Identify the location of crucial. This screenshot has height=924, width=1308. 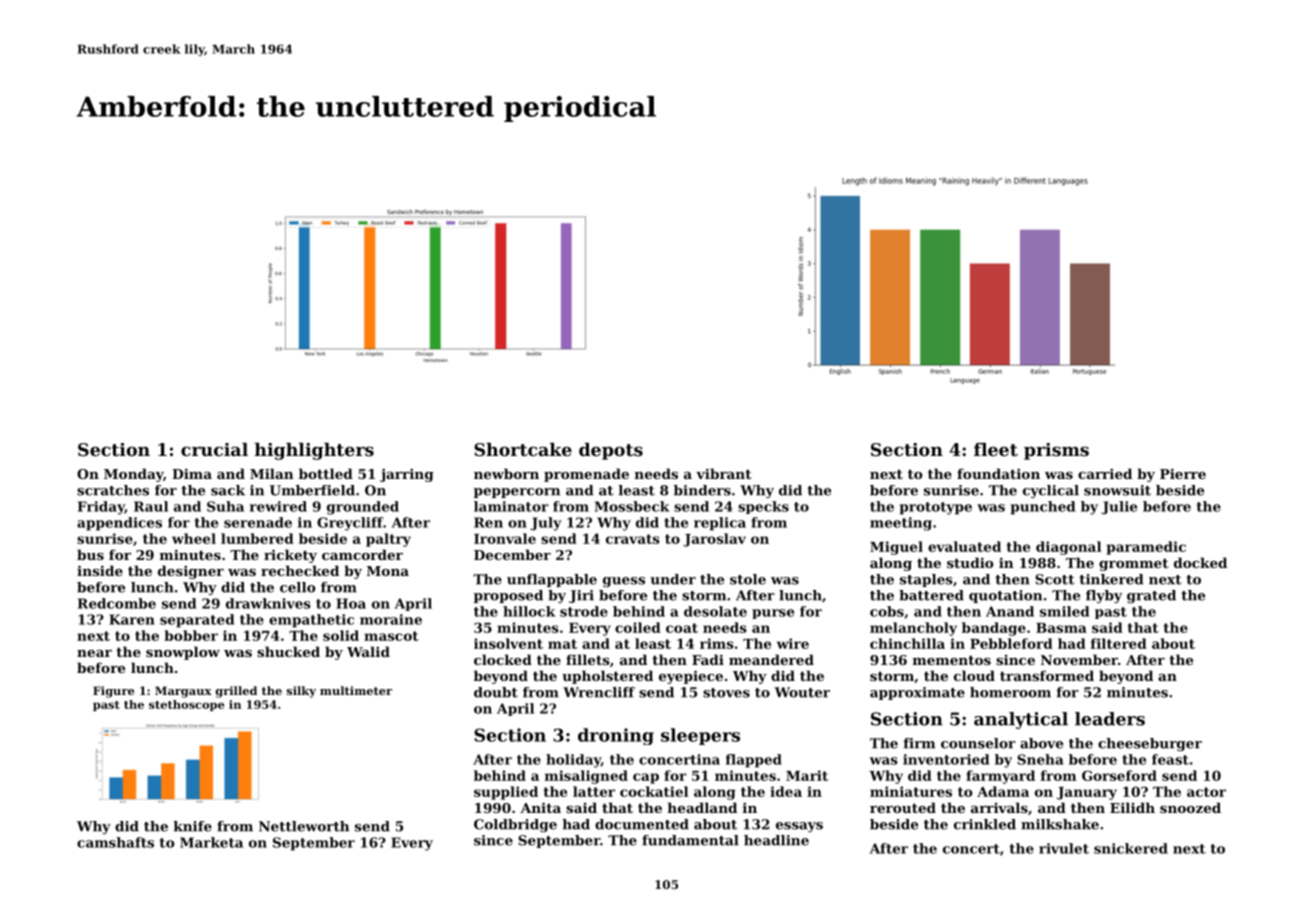
(214, 449).
